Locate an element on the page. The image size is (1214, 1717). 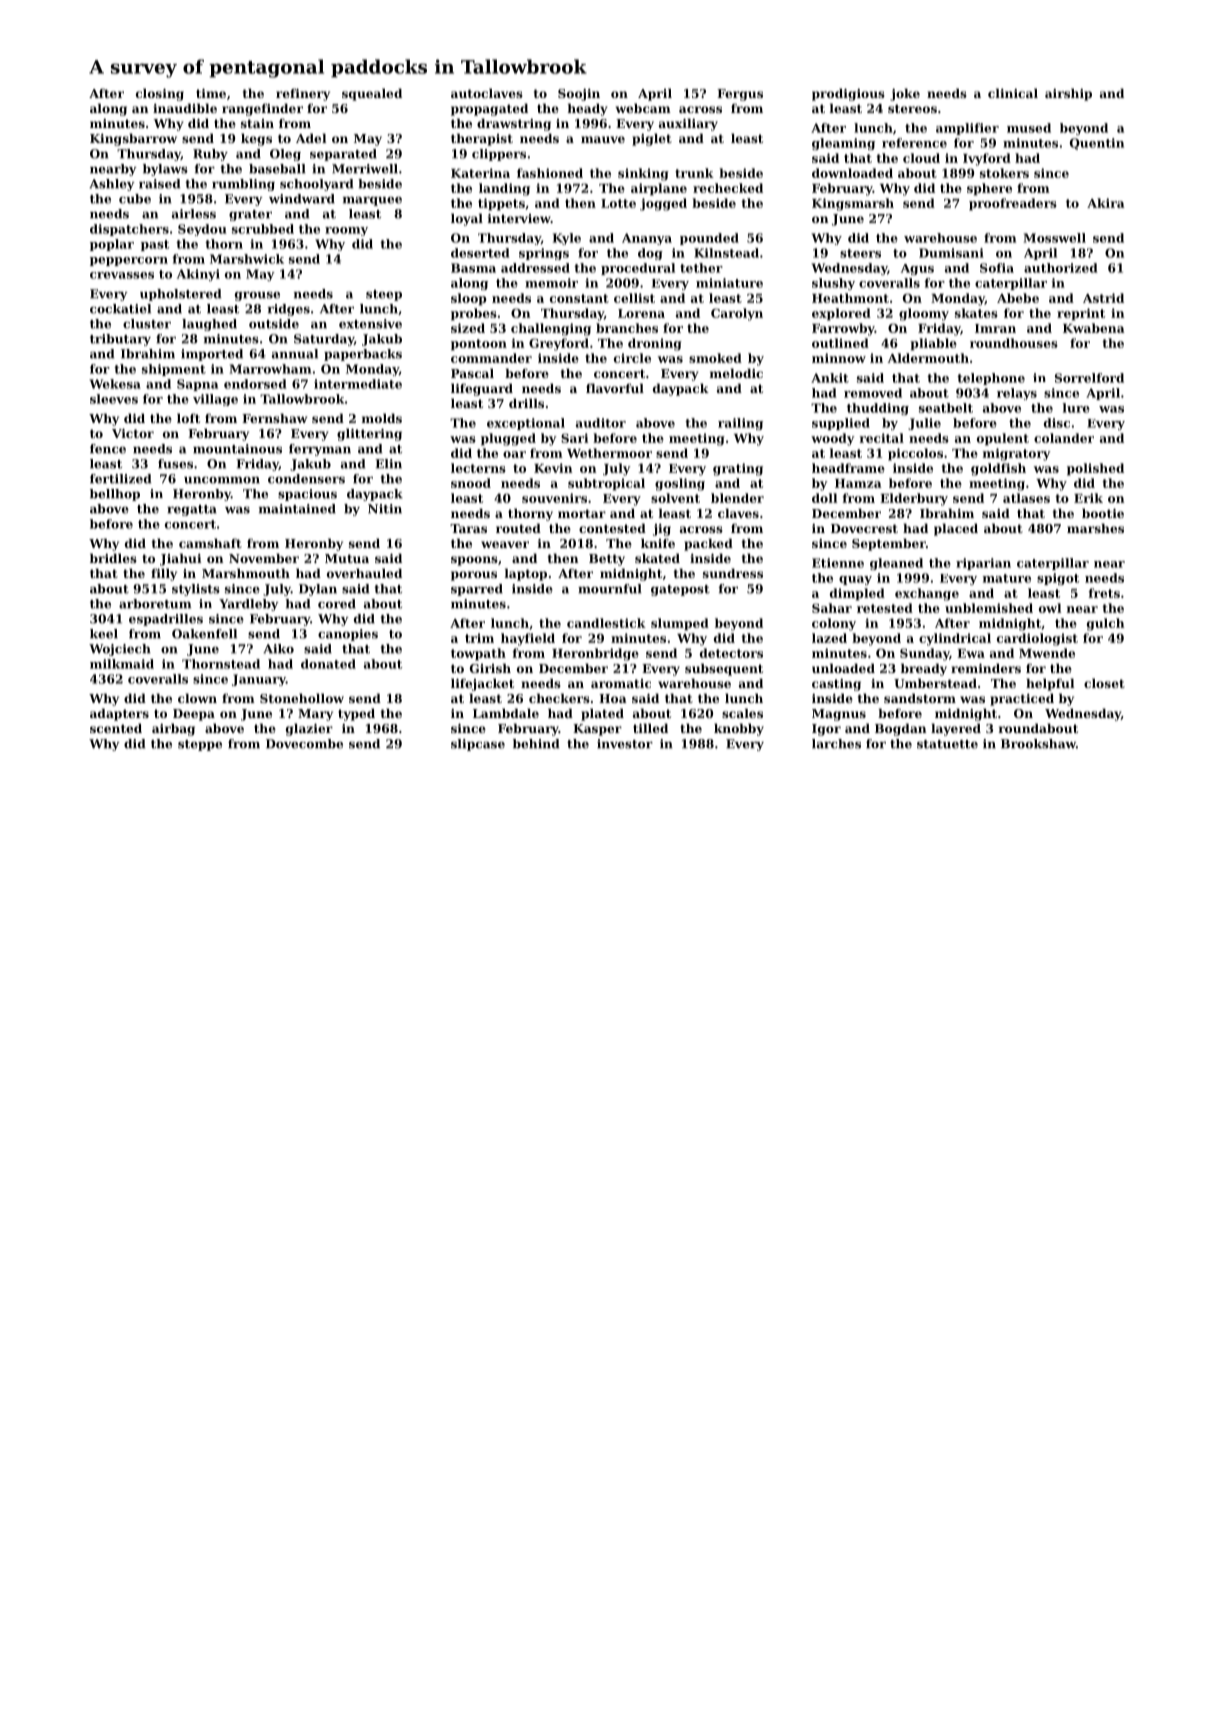
webcam is located at coordinates (643, 108).
